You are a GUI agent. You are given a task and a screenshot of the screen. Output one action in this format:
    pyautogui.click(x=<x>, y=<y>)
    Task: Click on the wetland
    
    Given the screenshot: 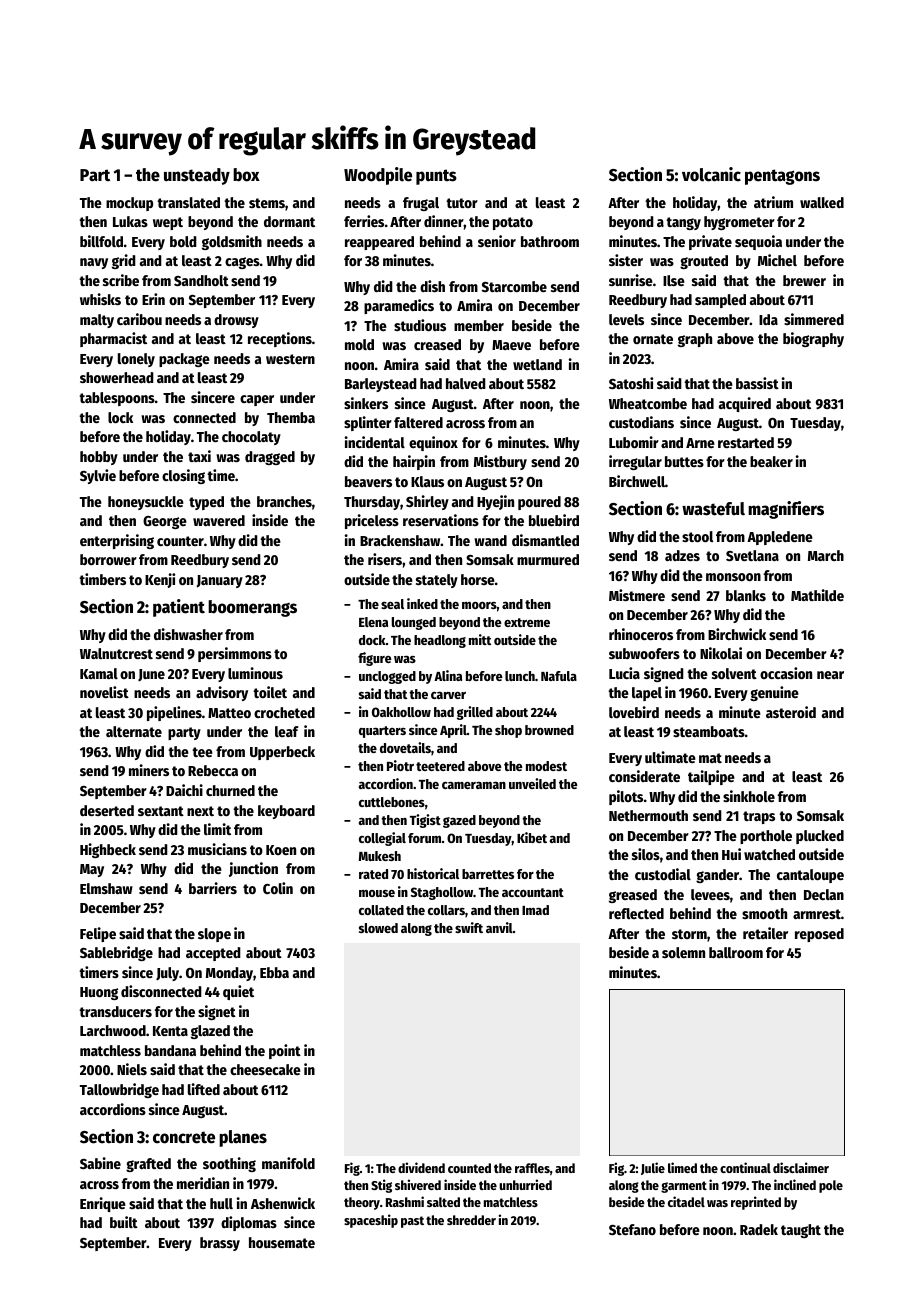 What is the action you would take?
    pyautogui.click(x=537, y=364)
